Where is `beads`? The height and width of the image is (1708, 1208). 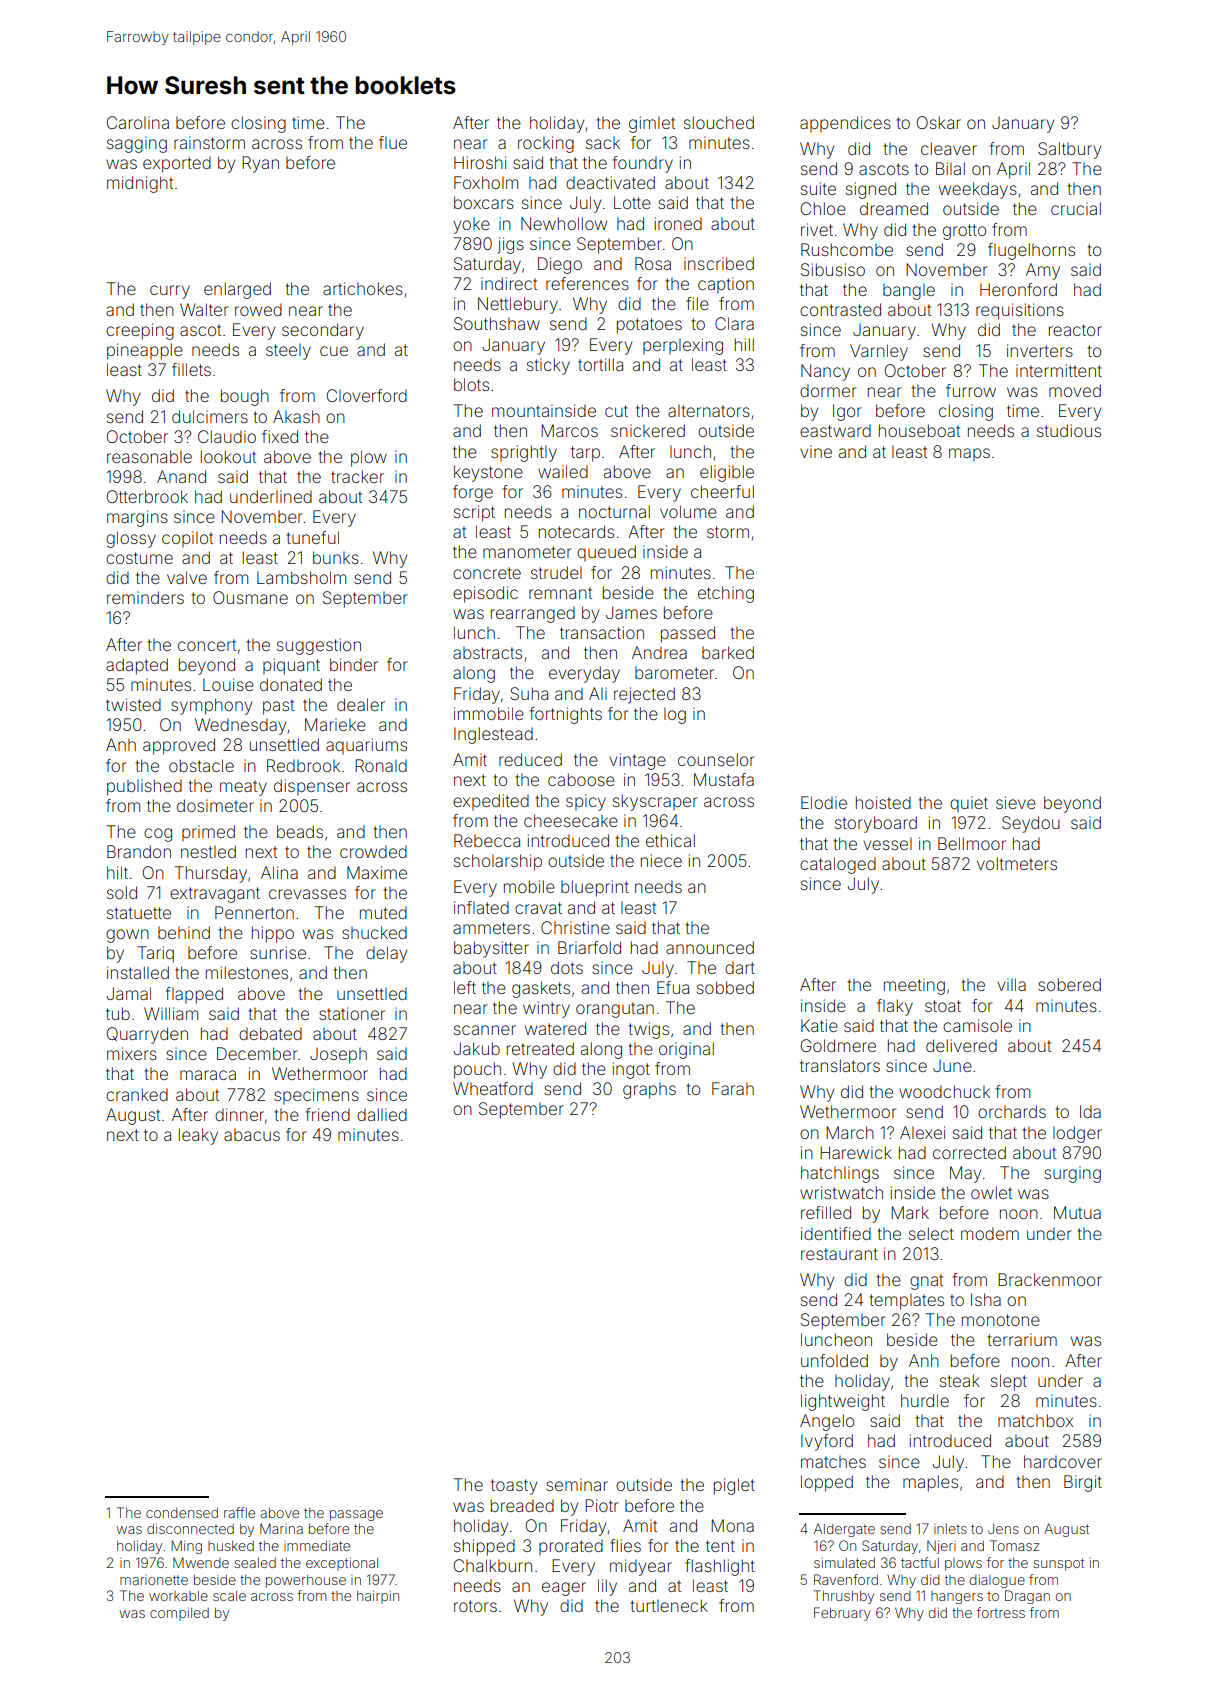
beads is located at coordinates (300, 831).
